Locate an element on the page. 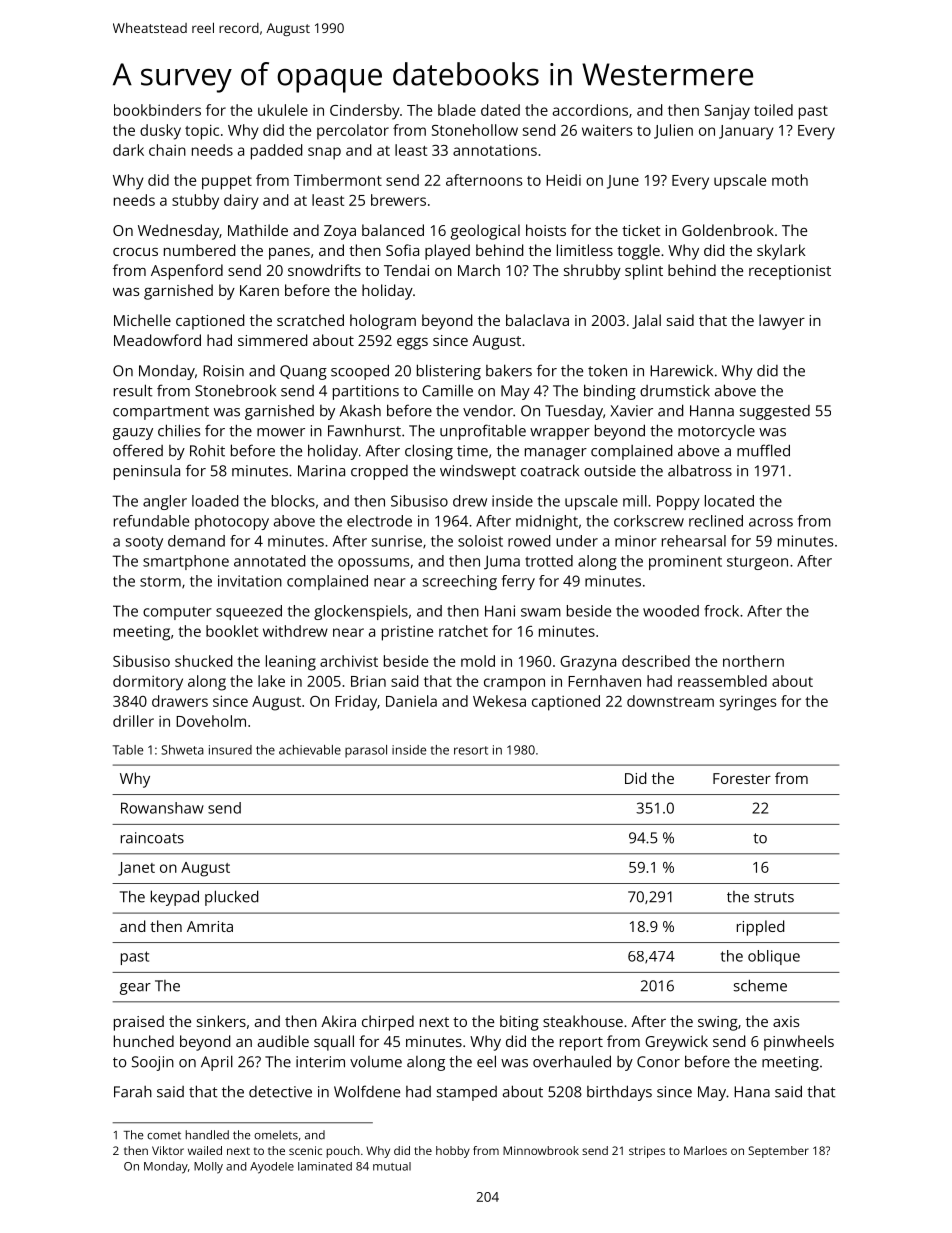  laminated is located at coordinates (325, 1166).
